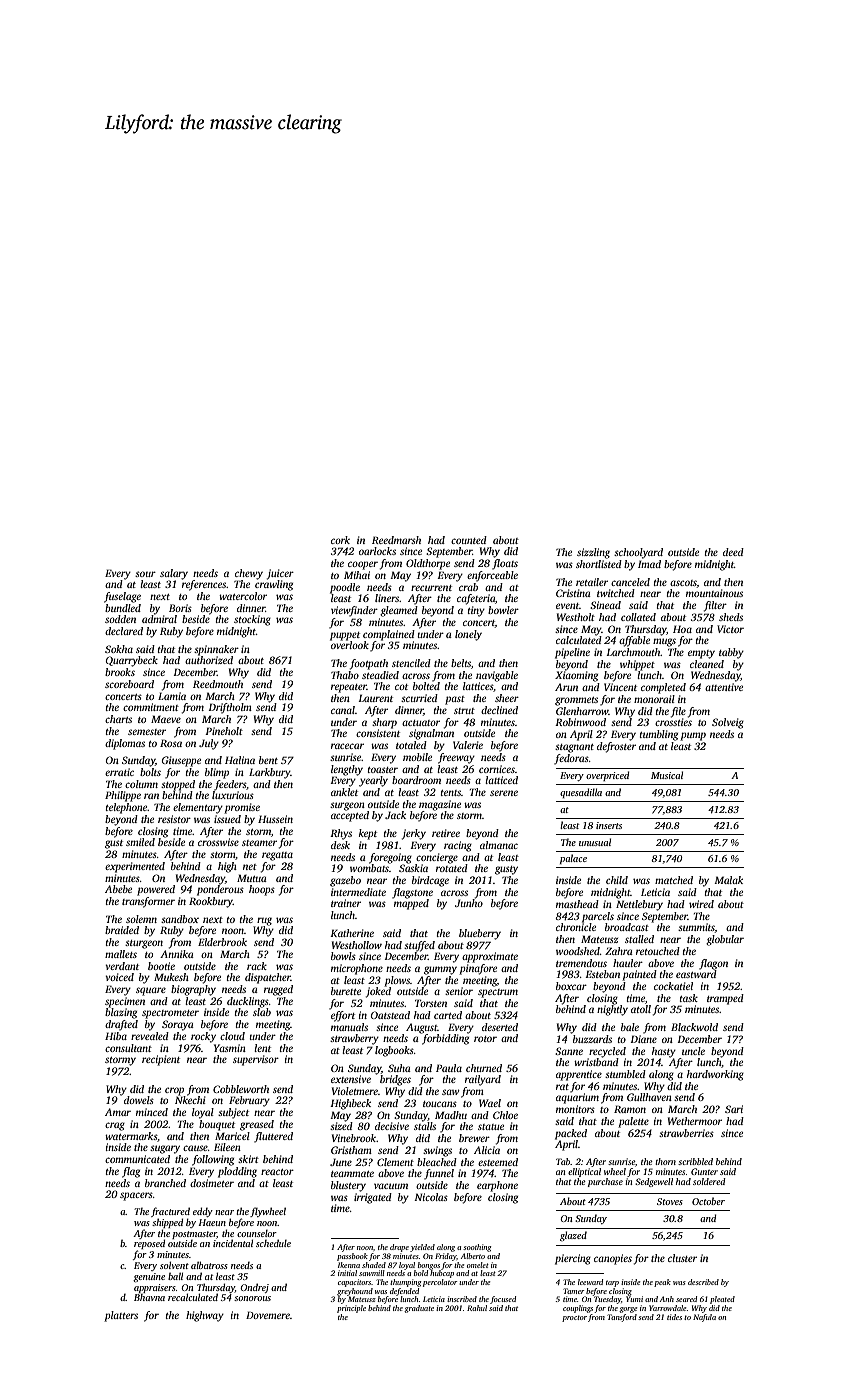 The image size is (849, 1400). What do you see at coordinates (715, 1075) in the page?
I see `hardworking` at bounding box center [715, 1075].
